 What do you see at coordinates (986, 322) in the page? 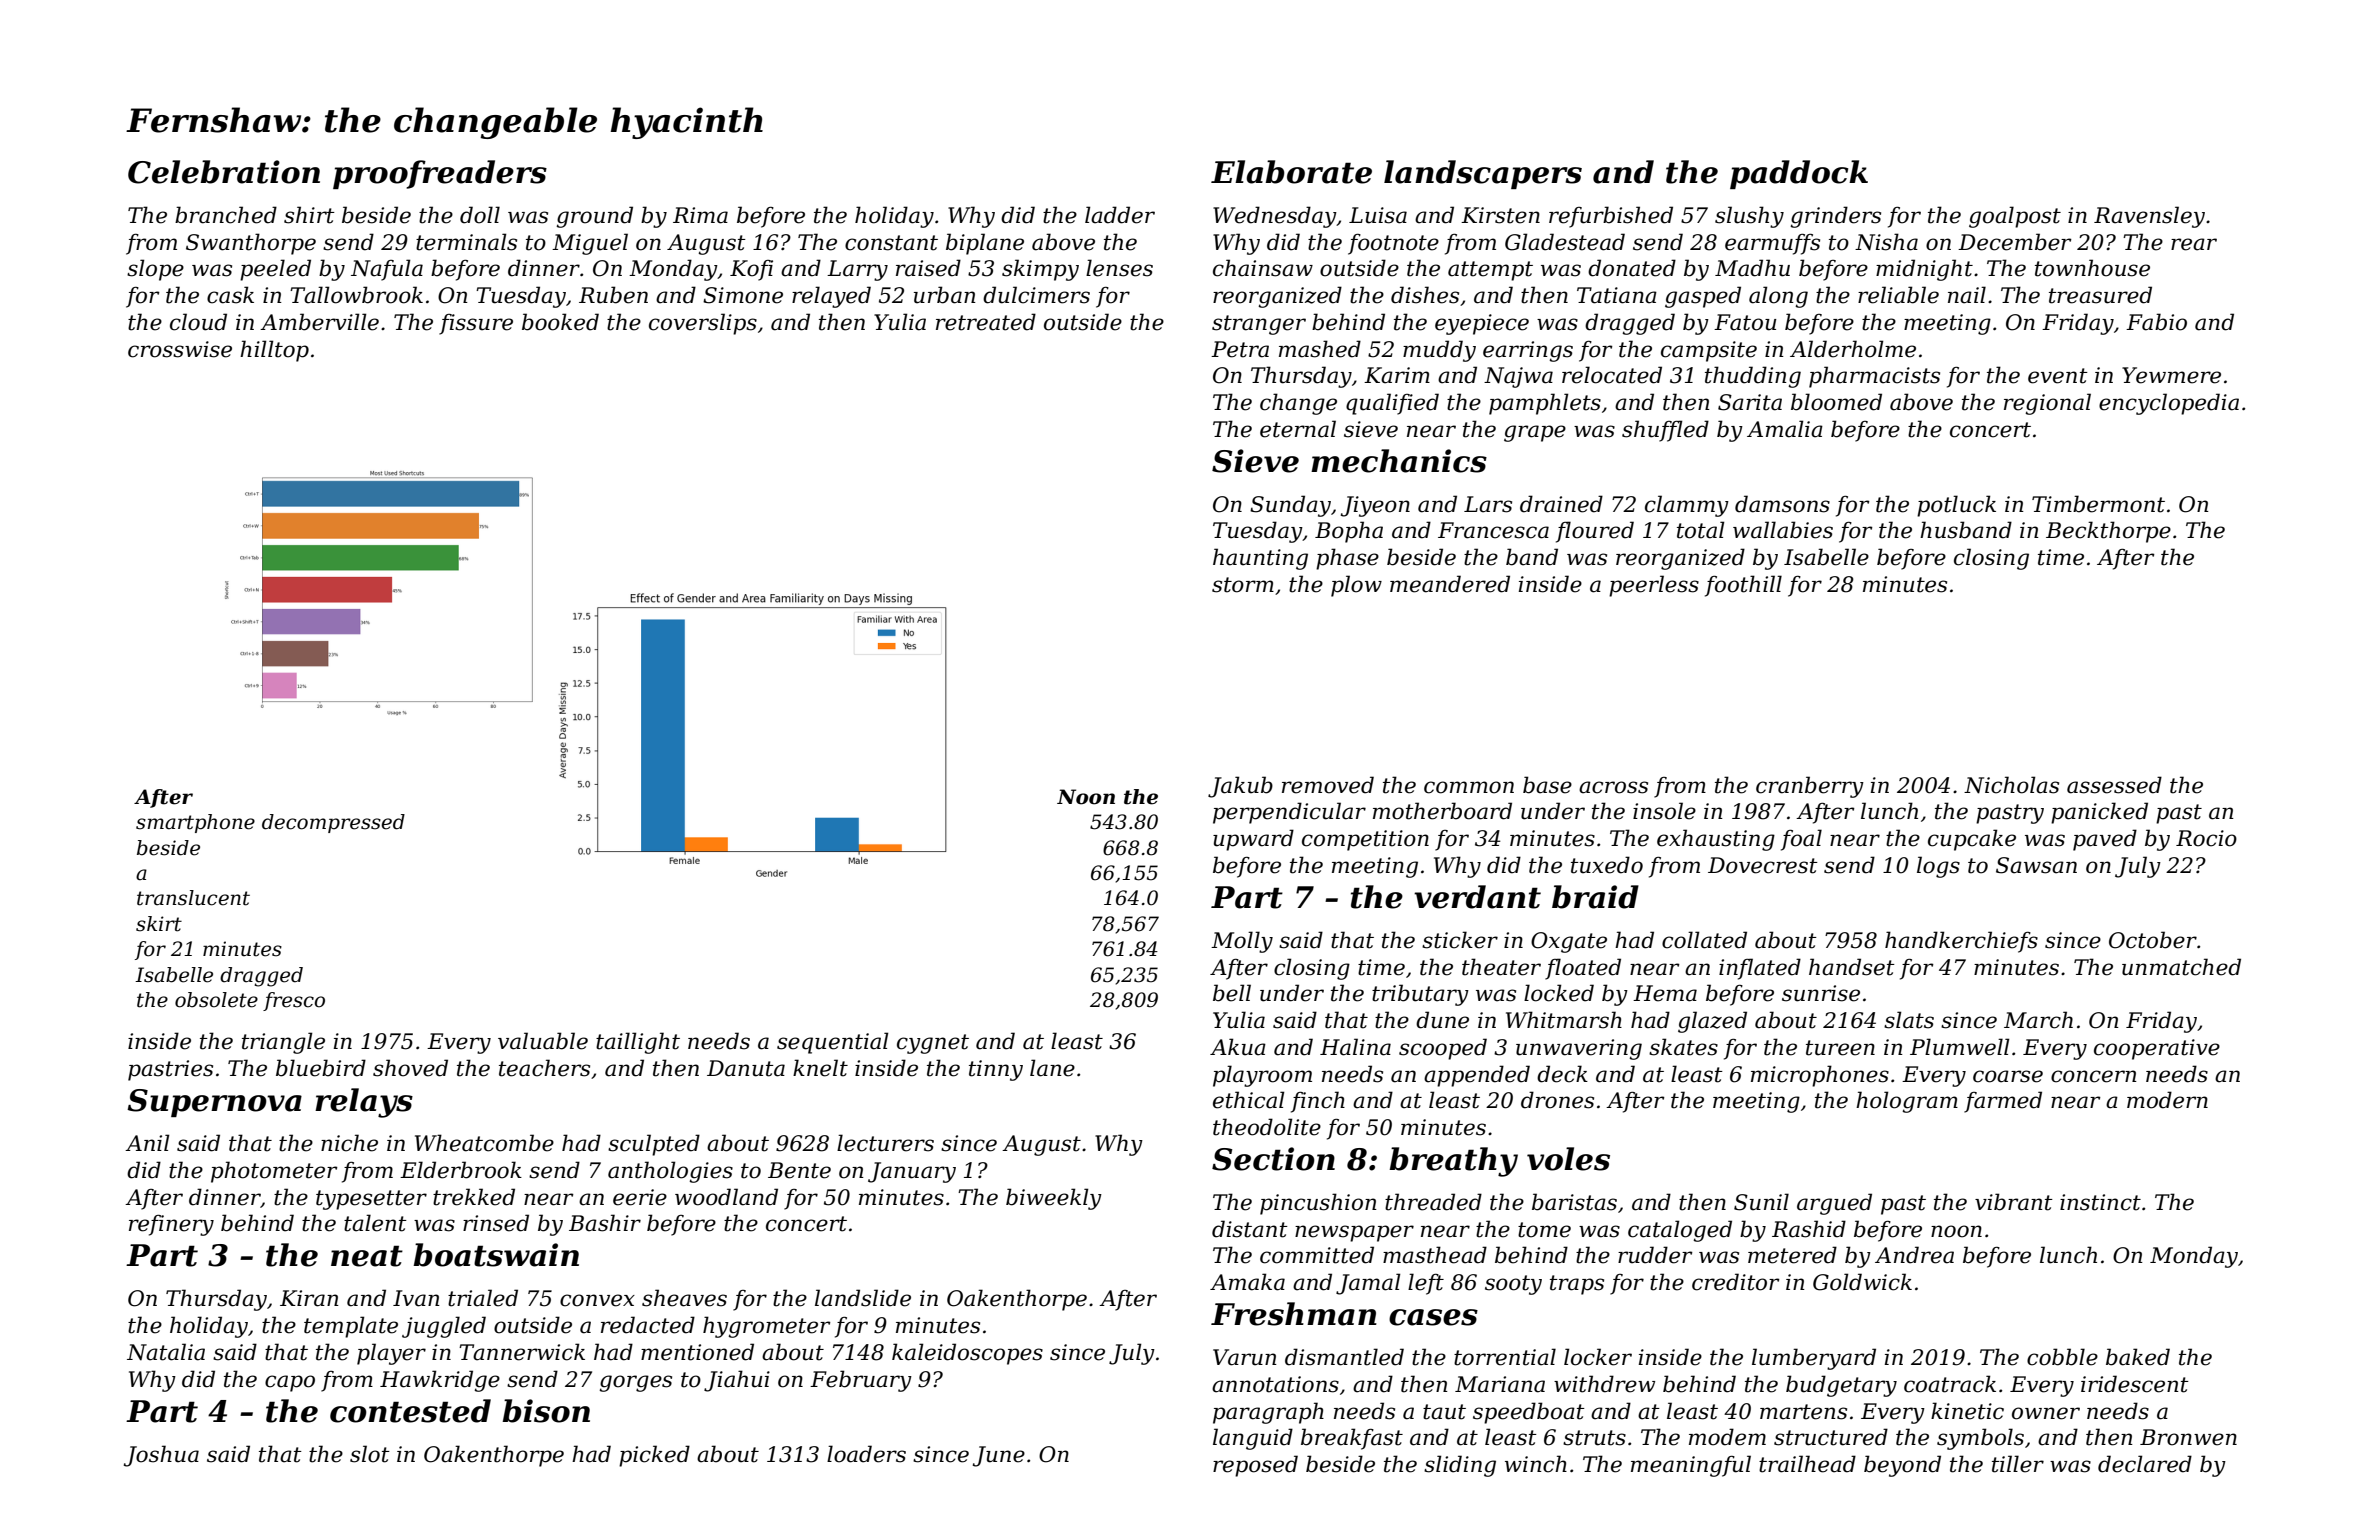
I see `retreated` at bounding box center [986, 322].
